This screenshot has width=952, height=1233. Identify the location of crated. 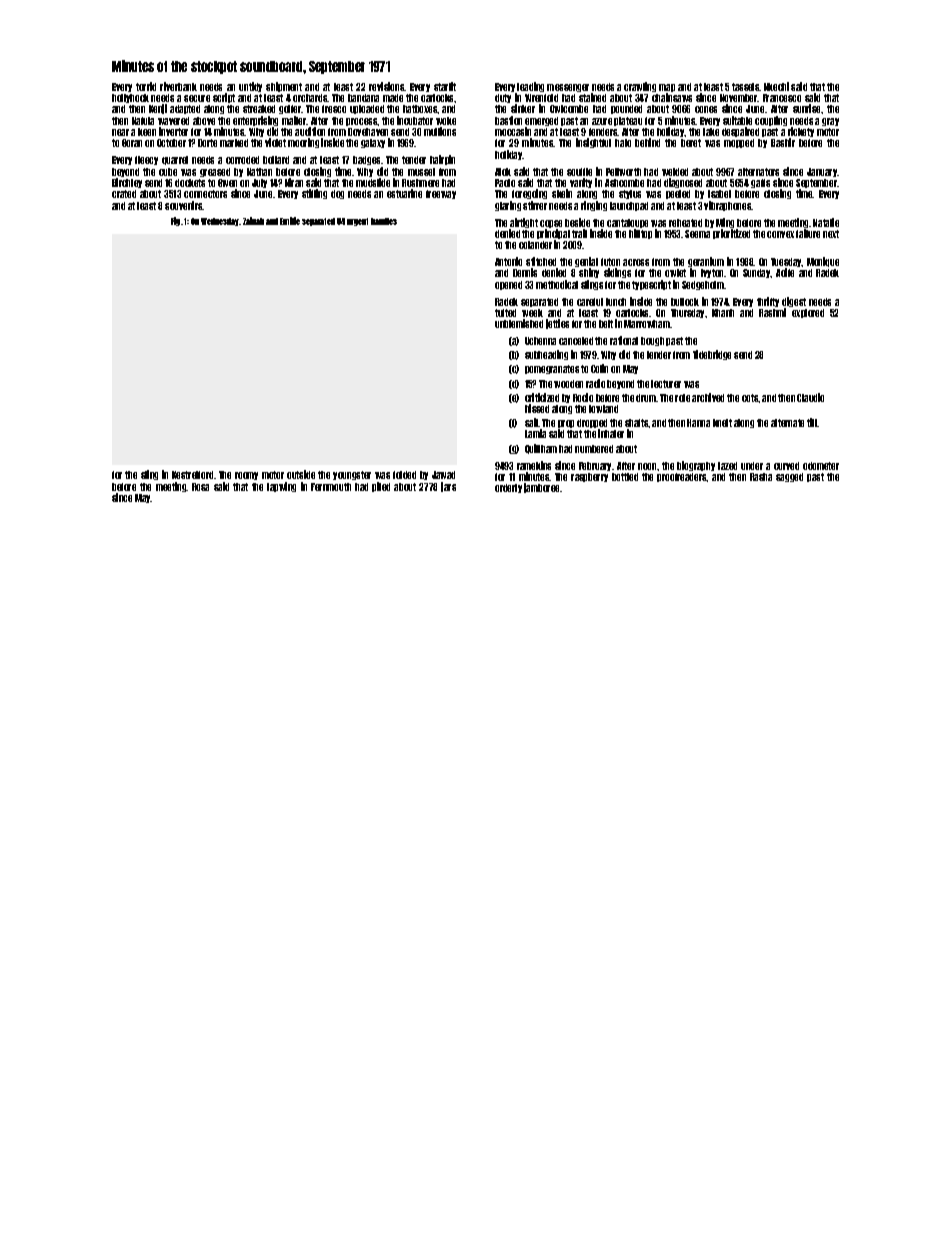
(124, 194).
